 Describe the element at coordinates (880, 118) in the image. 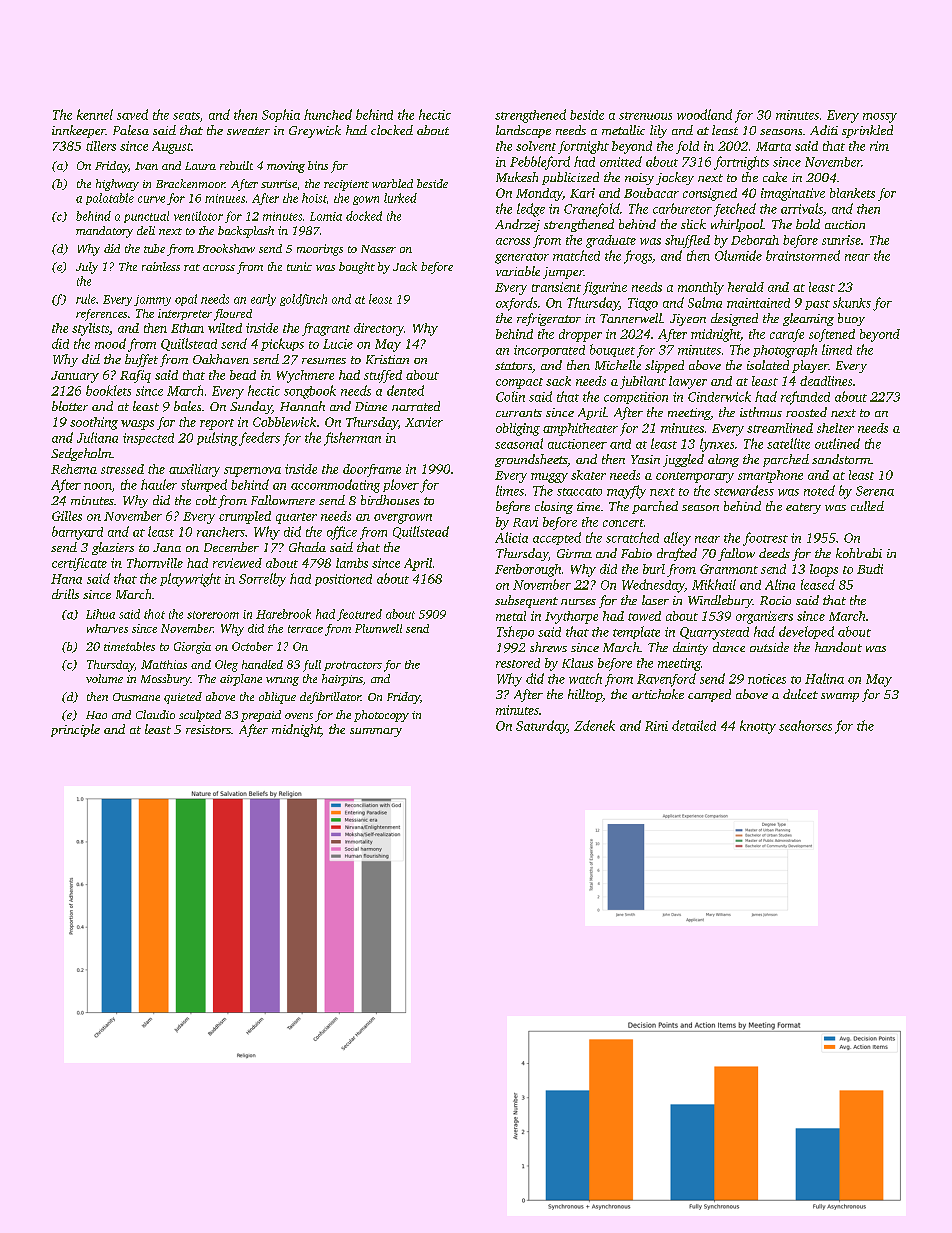

I see `mossy` at that location.
